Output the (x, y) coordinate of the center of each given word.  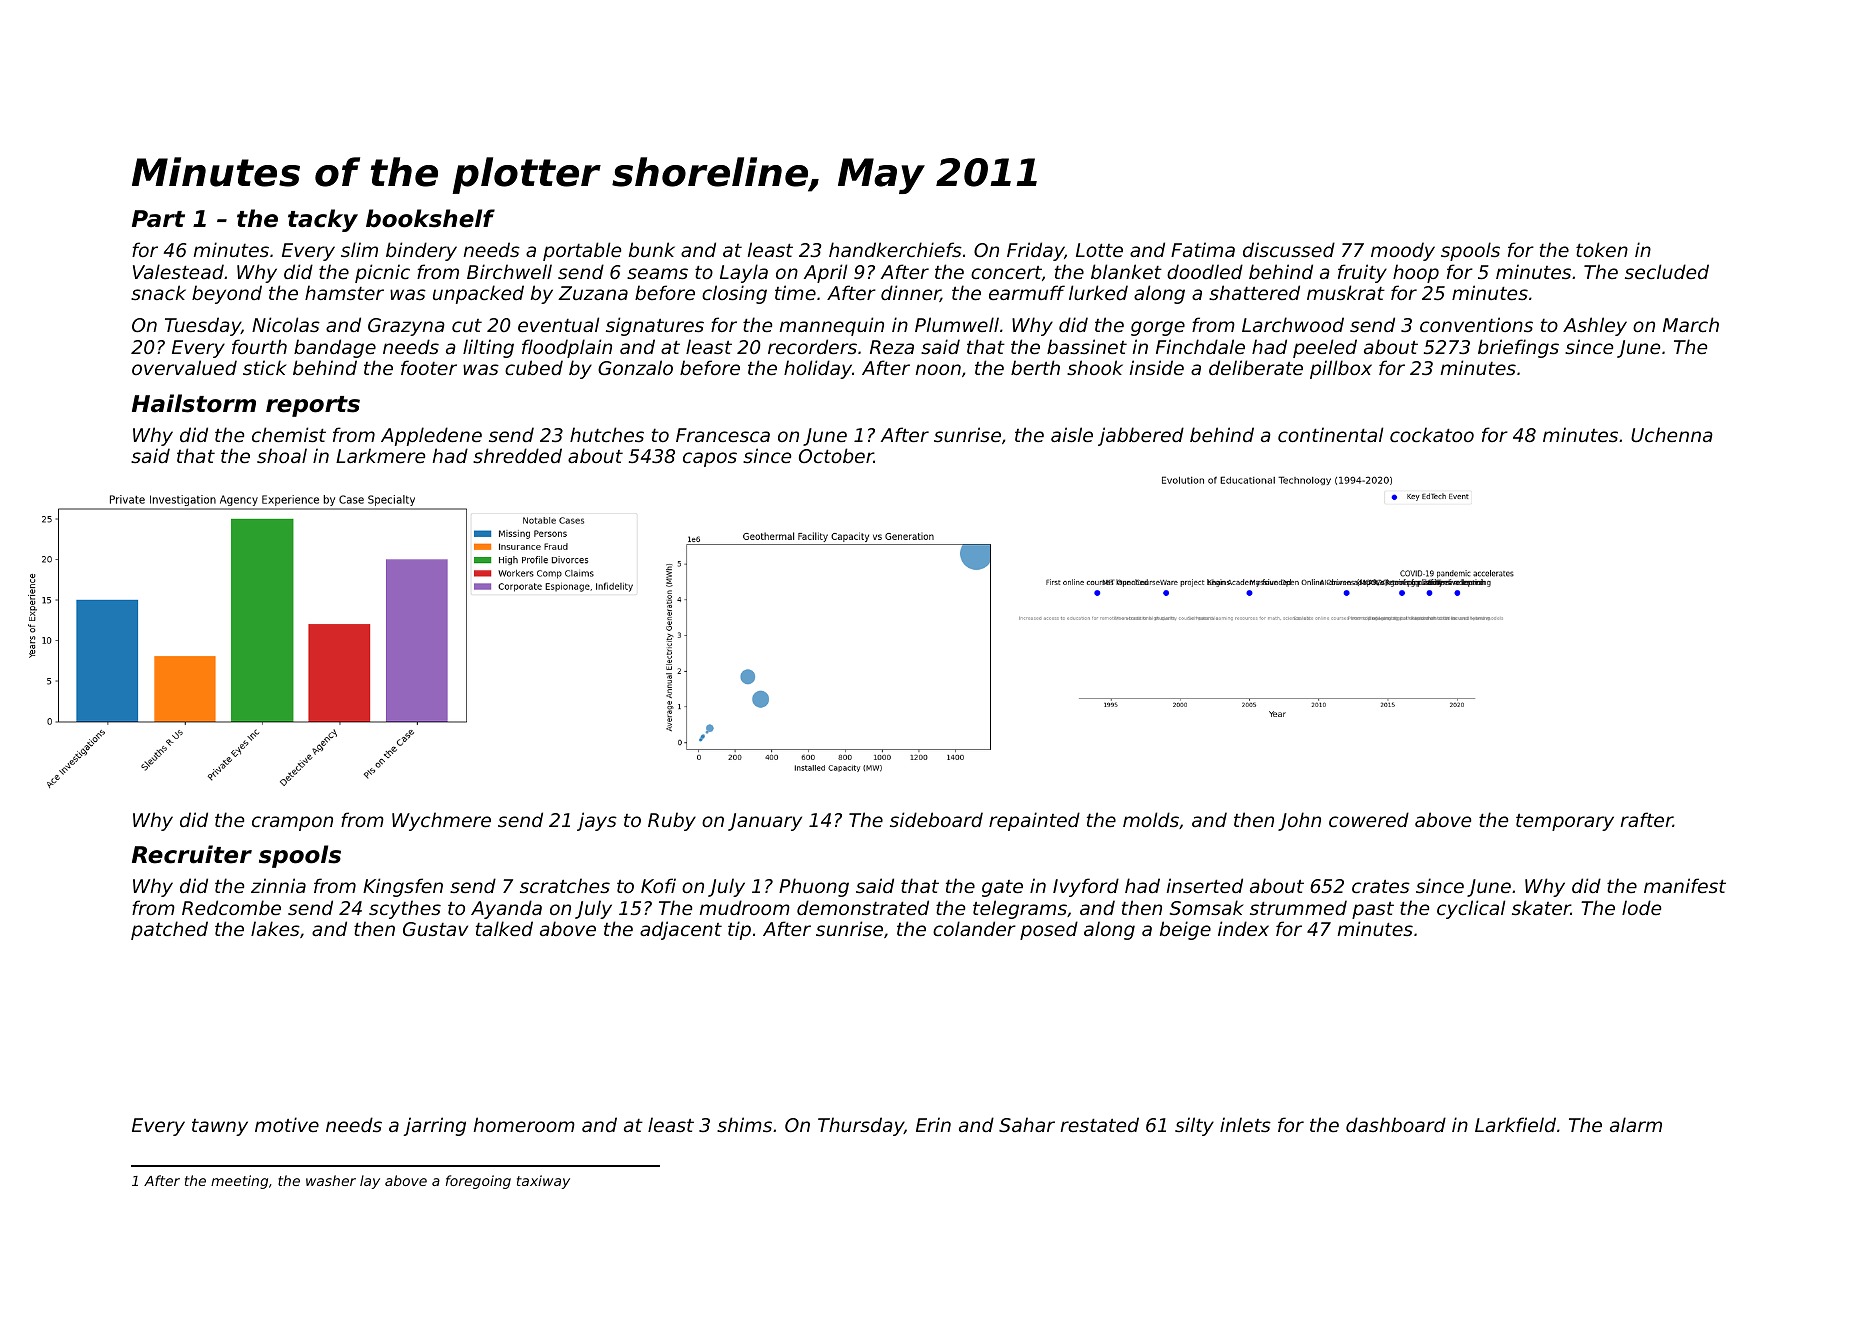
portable (582, 251)
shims (744, 1124)
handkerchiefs (895, 249)
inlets (1245, 1124)
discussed (1289, 249)
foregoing (478, 1182)
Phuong (814, 887)
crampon (292, 823)
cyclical (1471, 909)
